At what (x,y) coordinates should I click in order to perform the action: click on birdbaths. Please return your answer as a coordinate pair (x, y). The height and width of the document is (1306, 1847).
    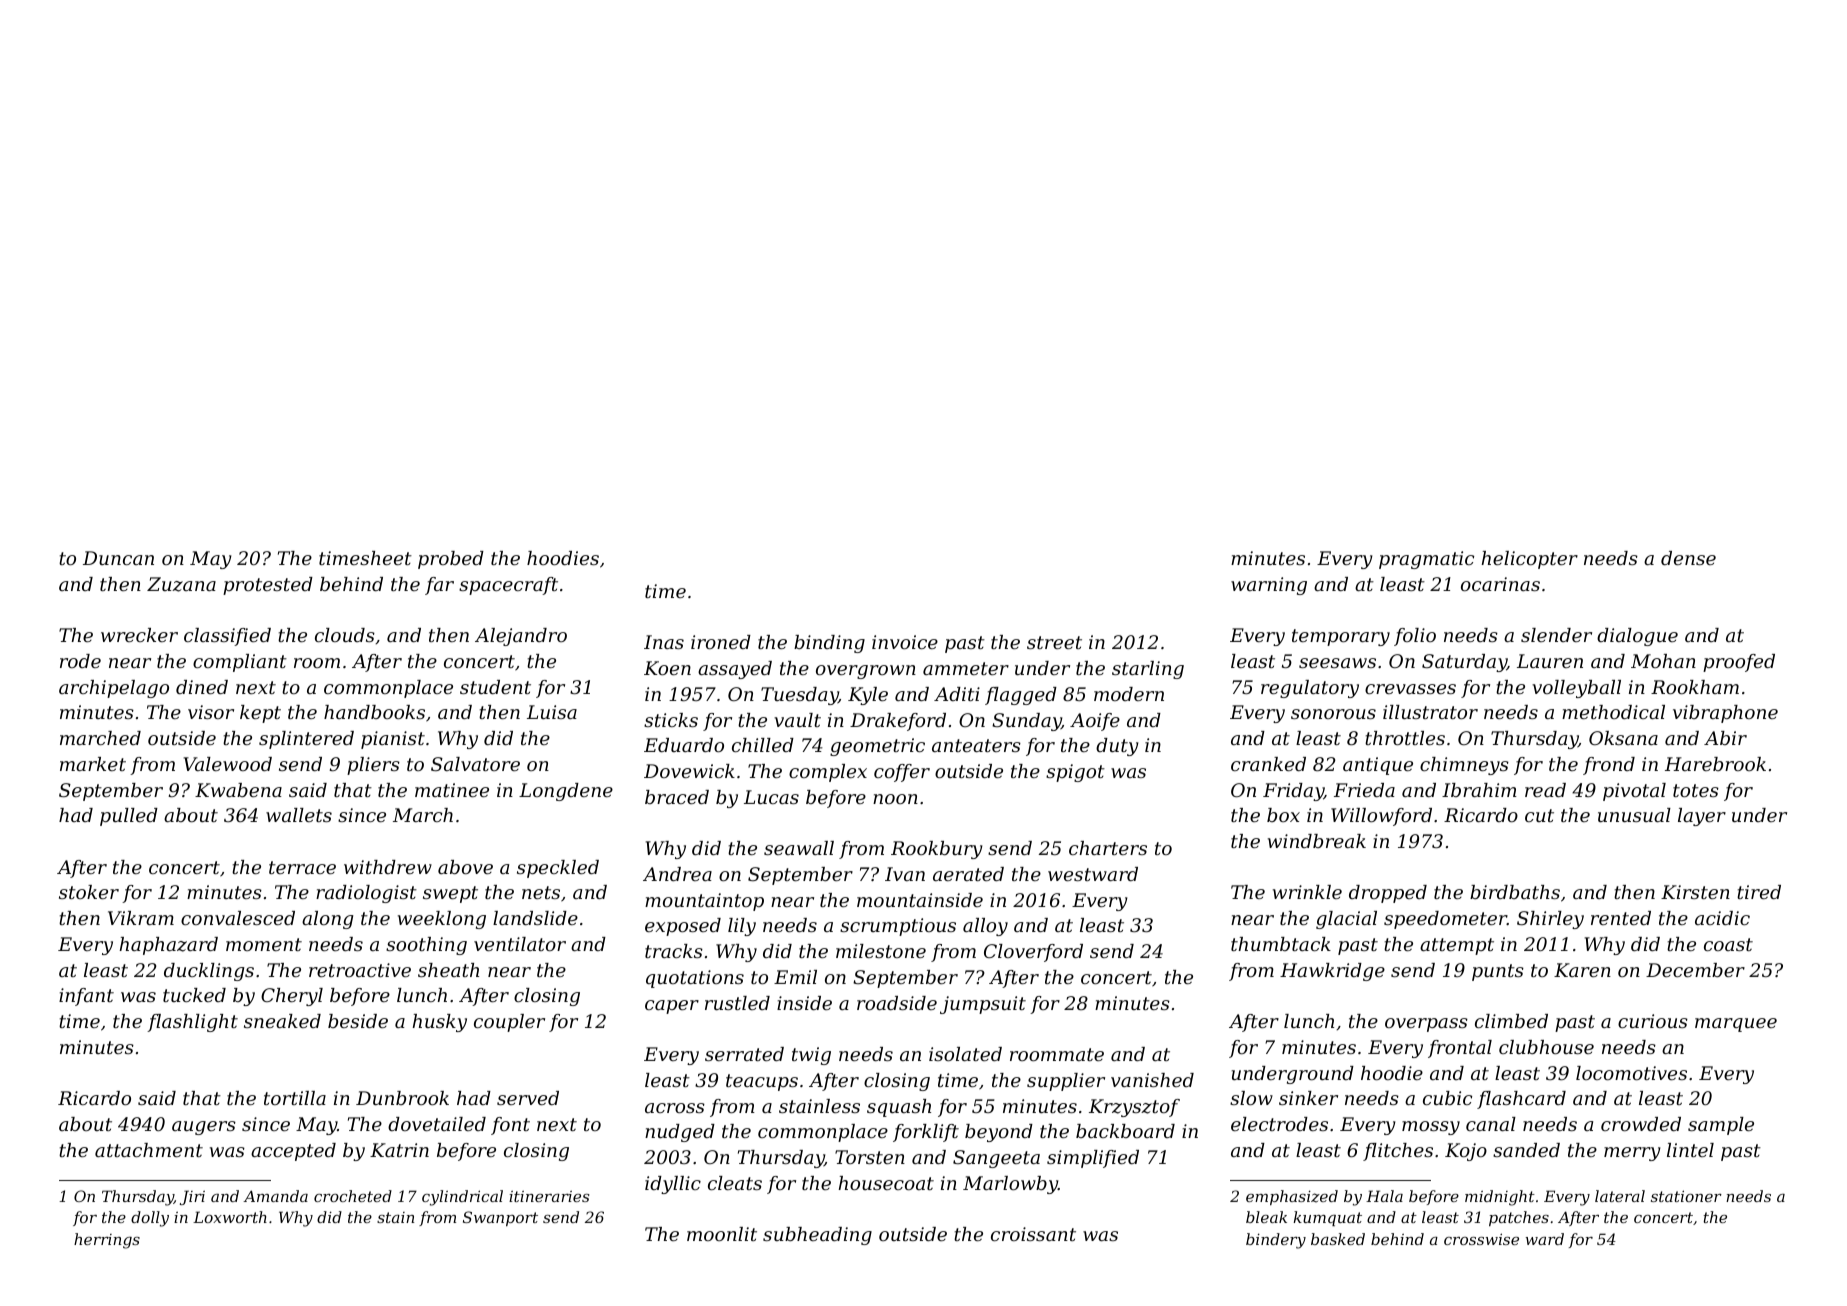
    Looking at the image, I should click on (1515, 892).
